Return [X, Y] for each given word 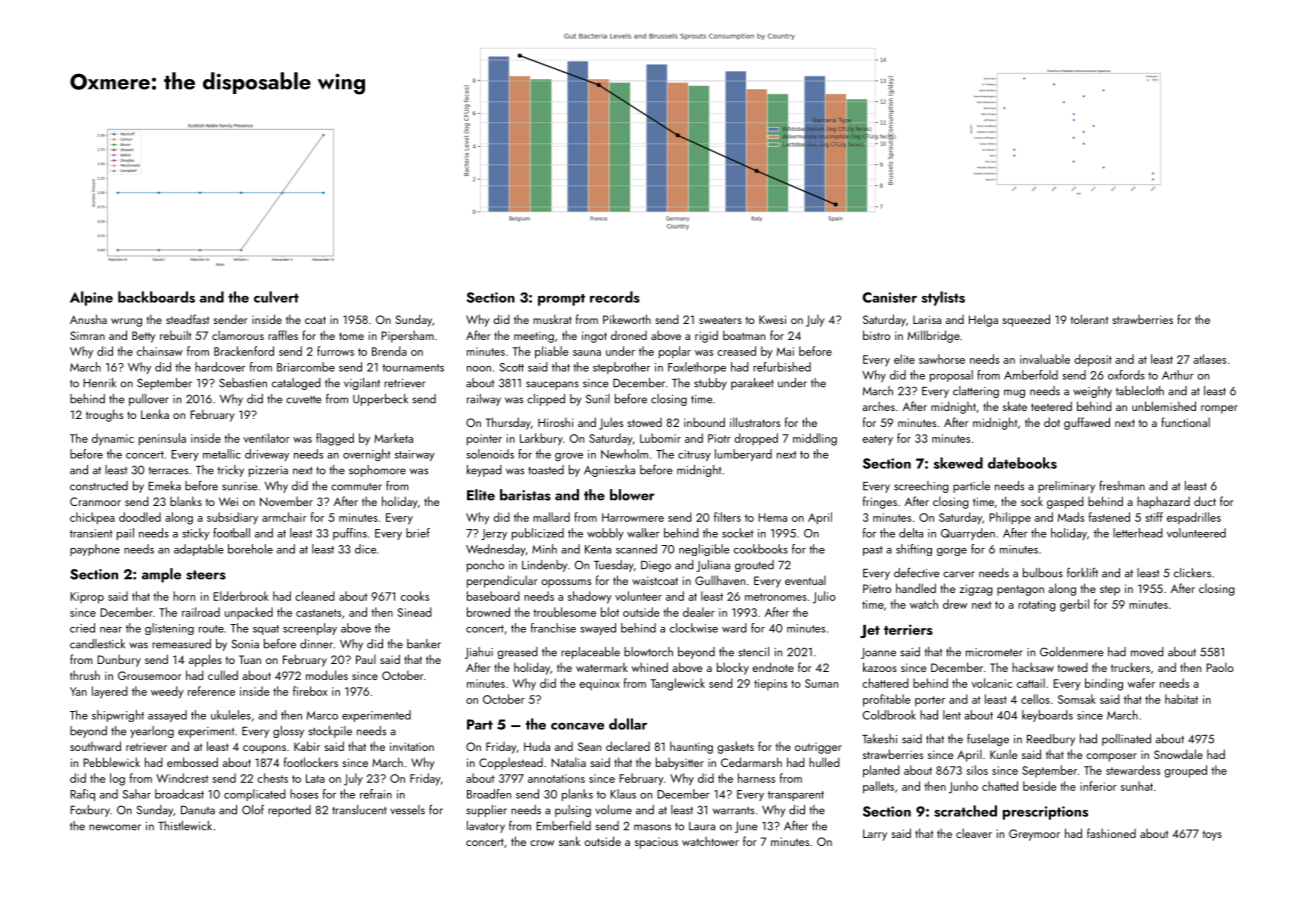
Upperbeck [380, 400]
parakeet [752, 384]
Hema [772, 517]
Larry [875, 835]
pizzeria [268, 471]
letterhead [1138, 533]
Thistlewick [185, 826]
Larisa [927, 319]
